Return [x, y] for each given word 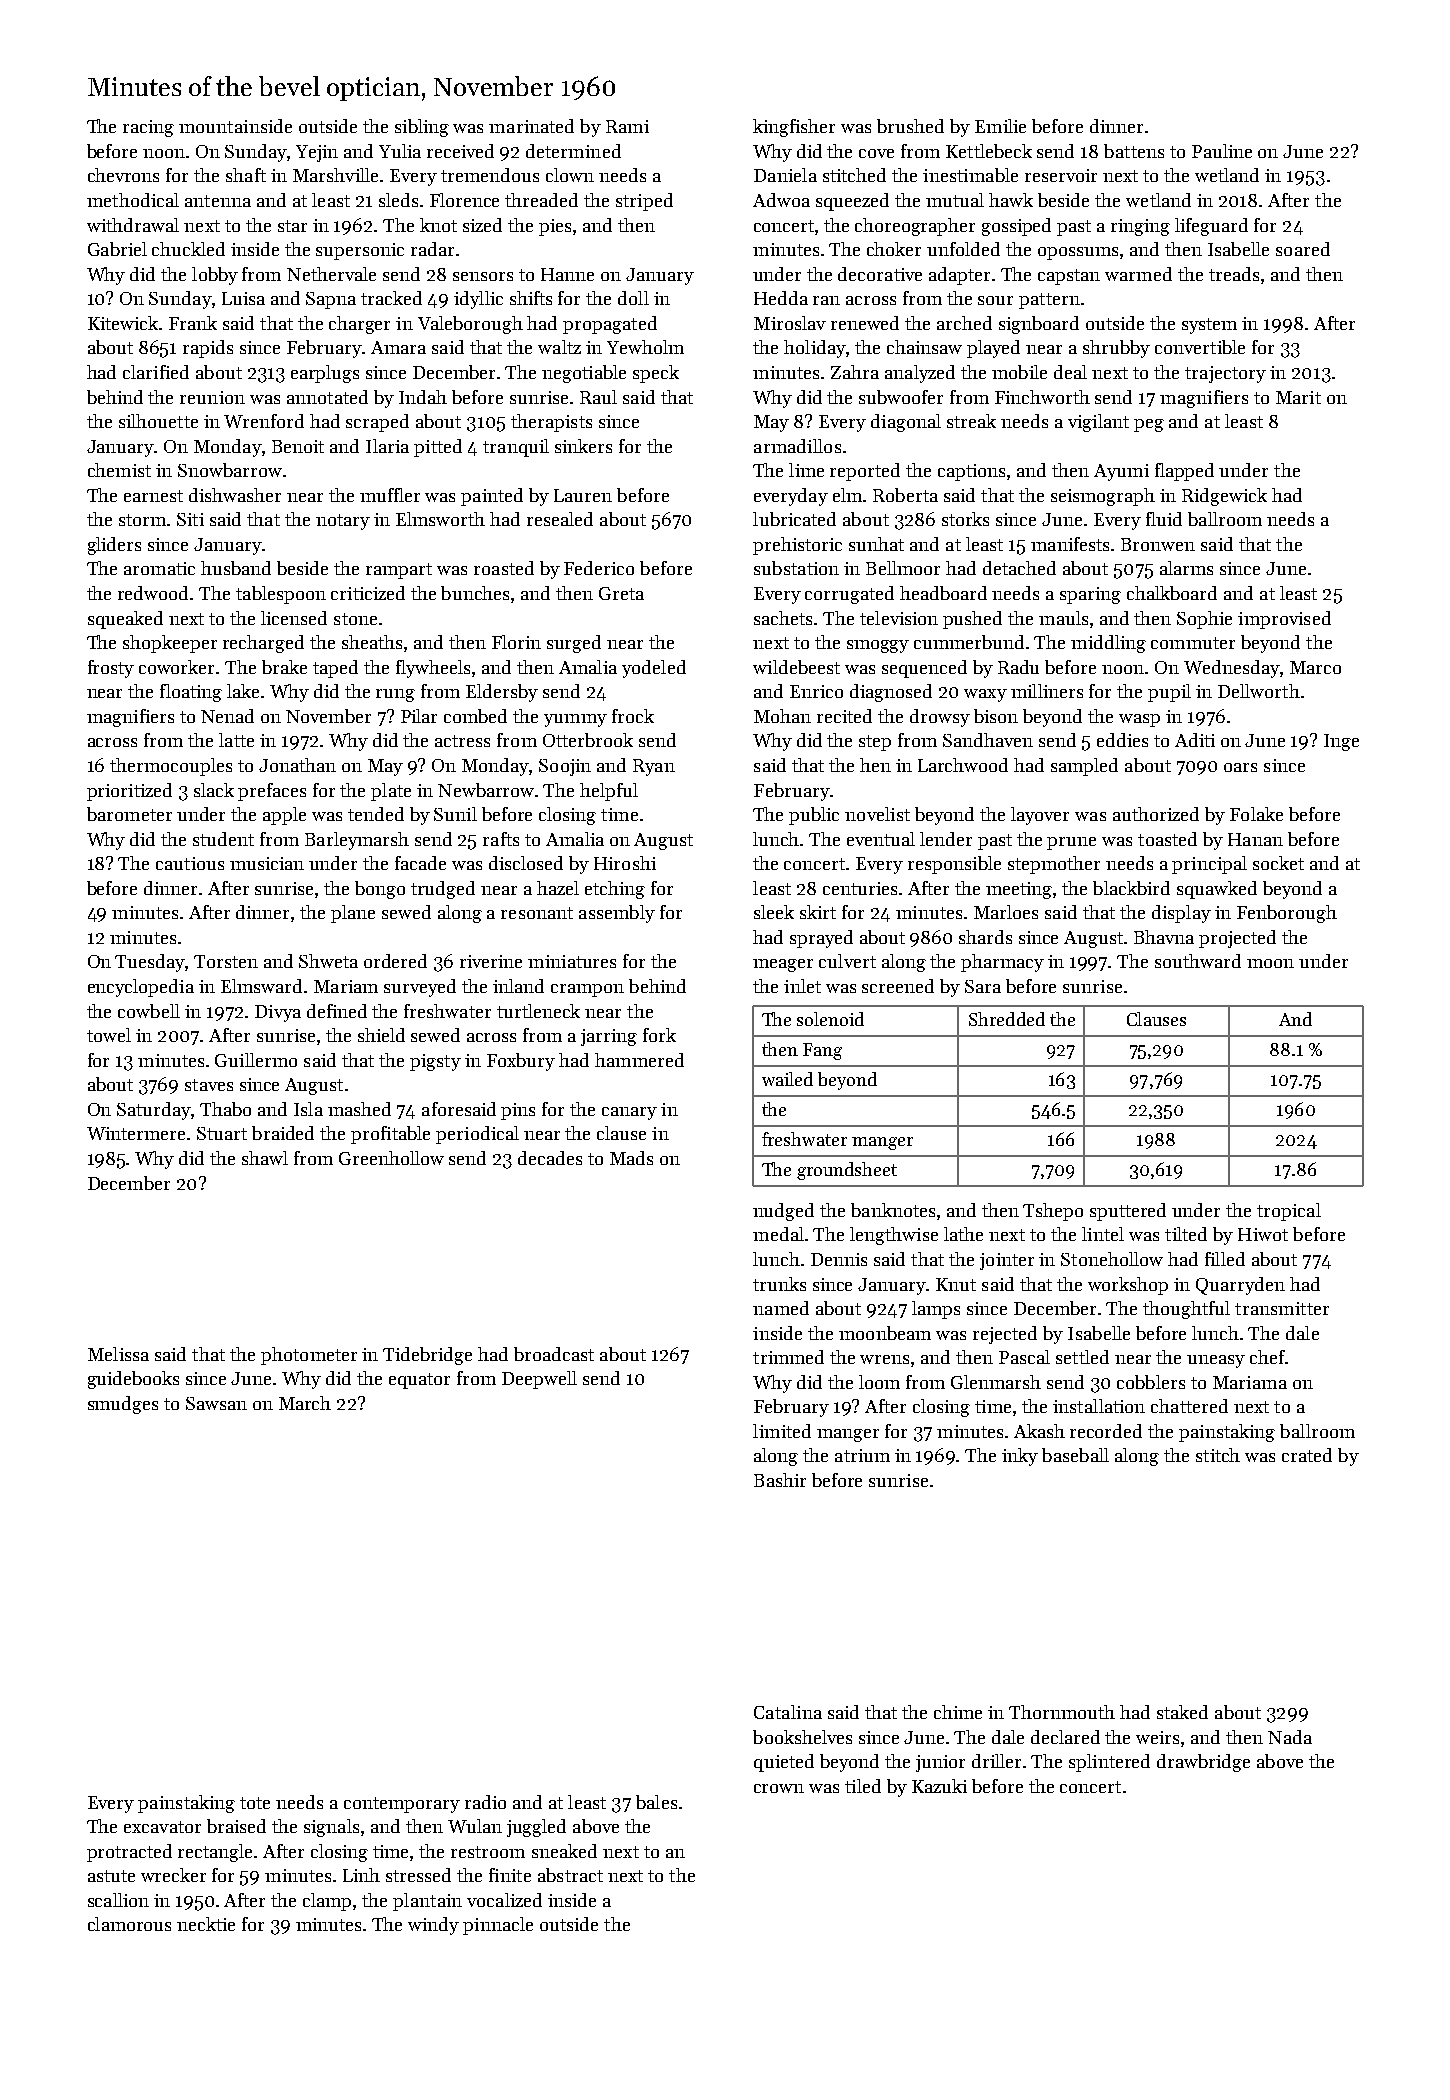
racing [148, 128]
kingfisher [794, 128]
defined [337, 1011]
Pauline [1222, 151]
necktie [206, 1924]
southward [1198, 961]
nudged [783, 1212]
